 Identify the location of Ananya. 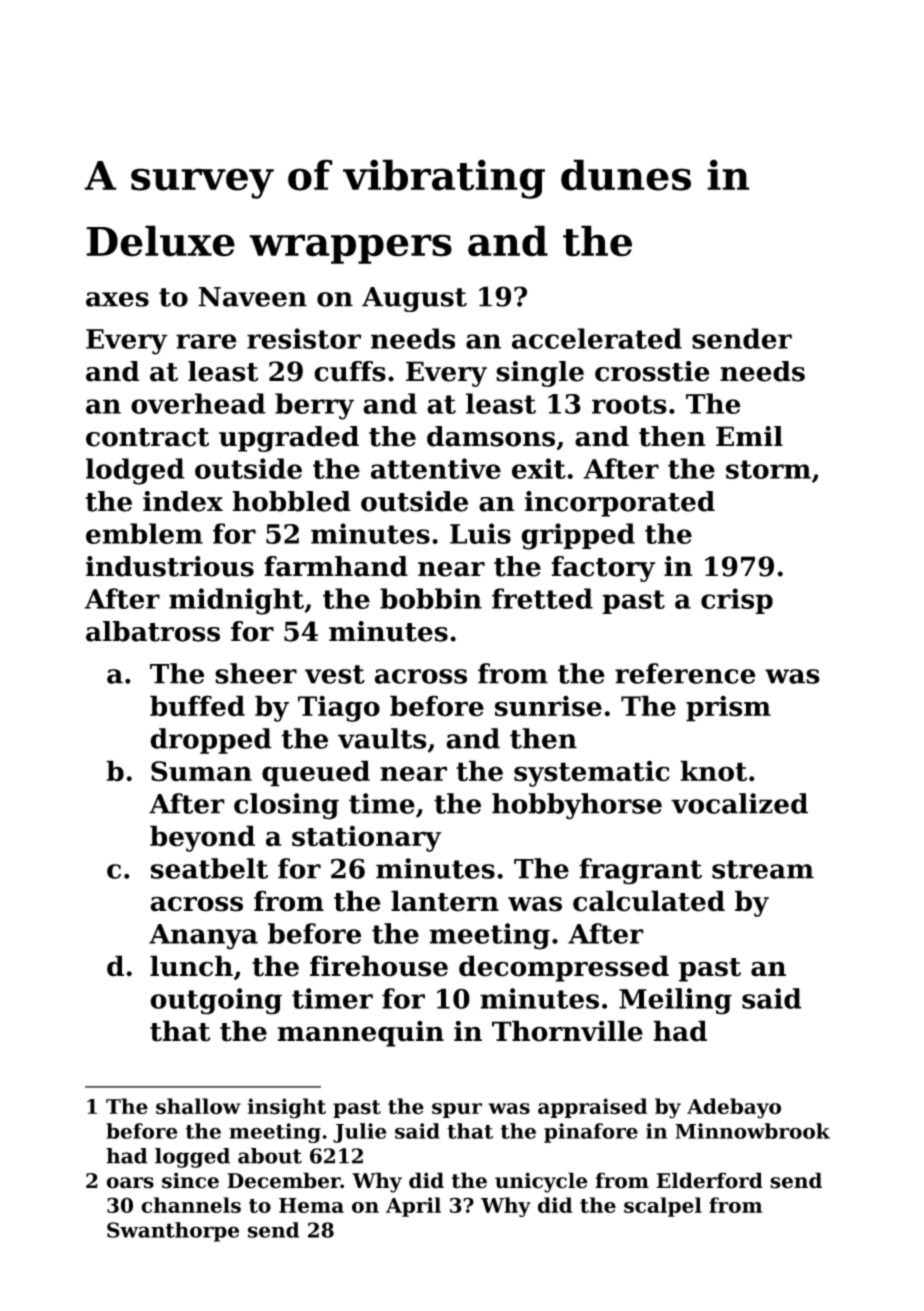
(203, 937).
